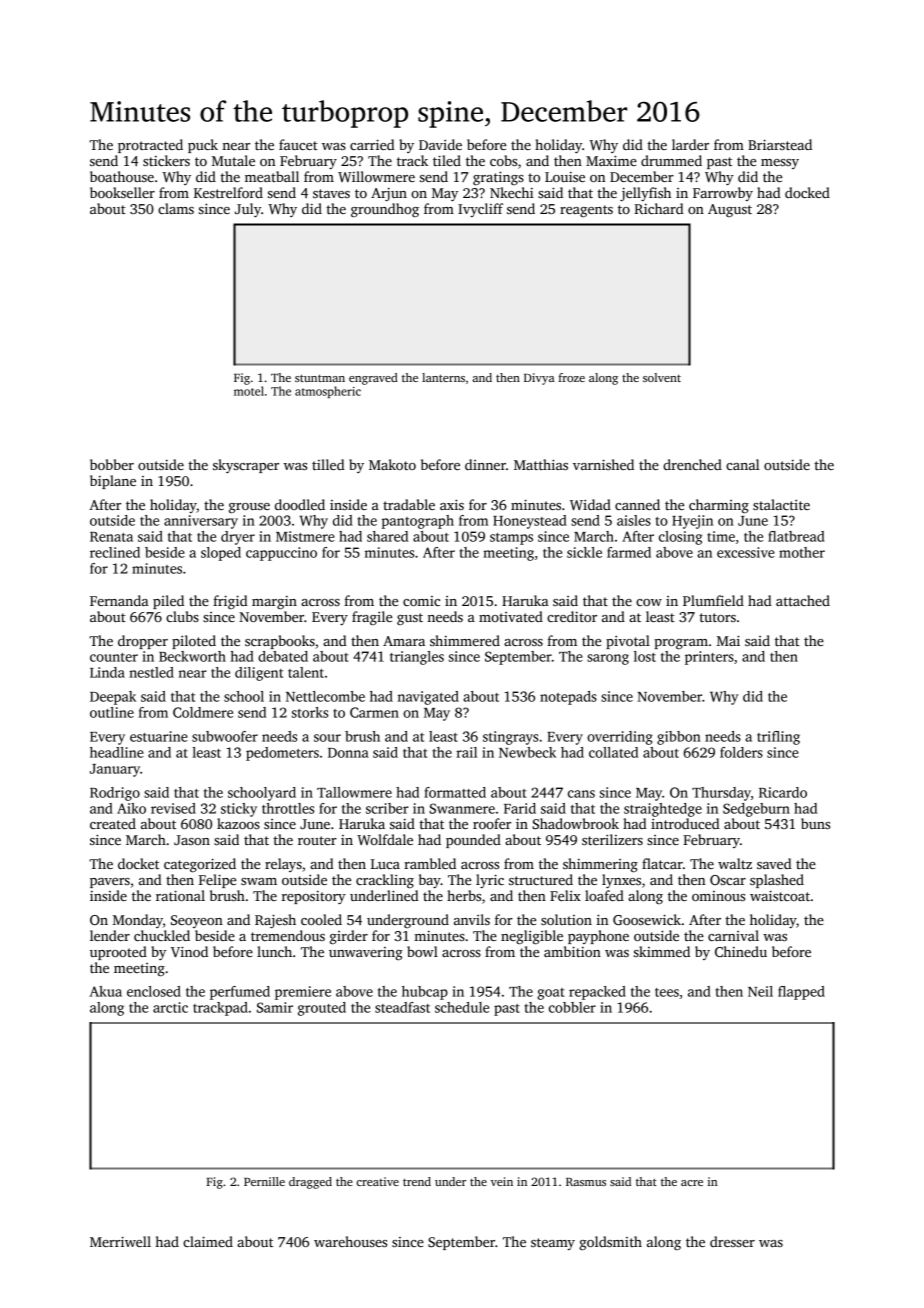 The width and height of the page is (924, 1308). I want to click on dryer, so click(238, 538).
